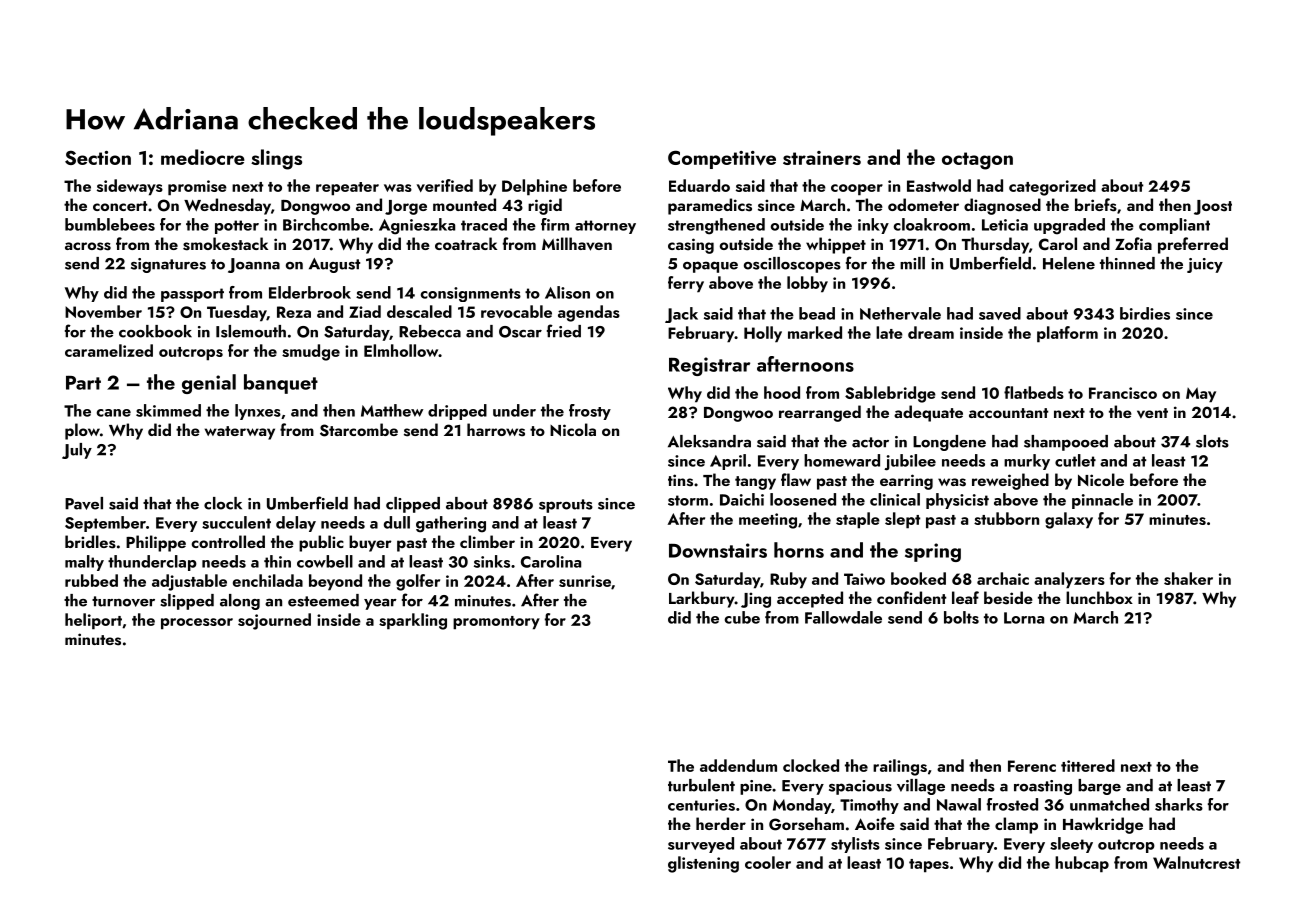  Describe the element at coordinates (93, 621) in the page. I see `heliport` at that location.
